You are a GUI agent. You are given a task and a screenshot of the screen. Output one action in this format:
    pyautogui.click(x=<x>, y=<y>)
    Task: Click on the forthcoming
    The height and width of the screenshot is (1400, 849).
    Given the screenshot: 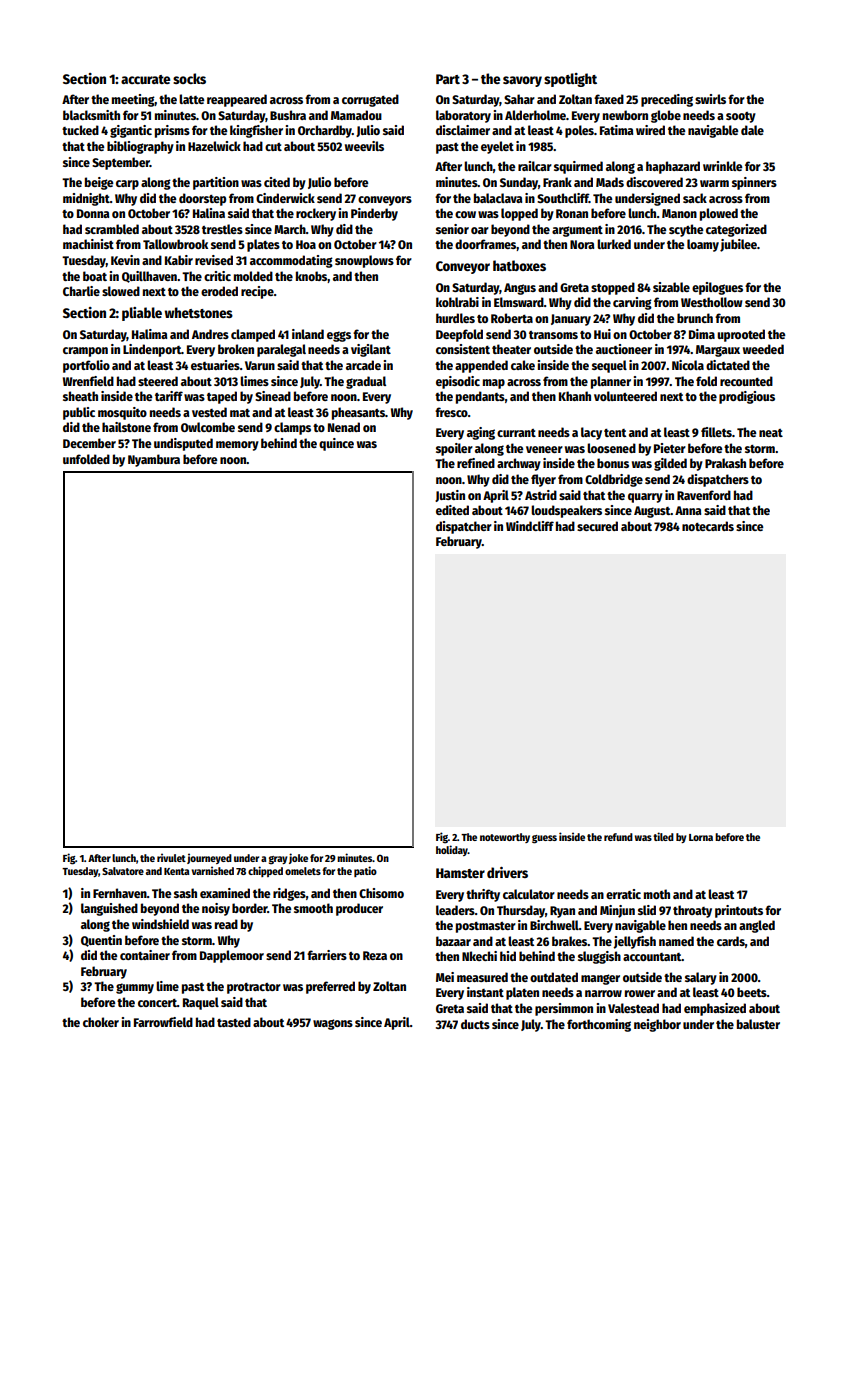 What is the action you would take?
    pyautogui.click(x=599, y=1025)
